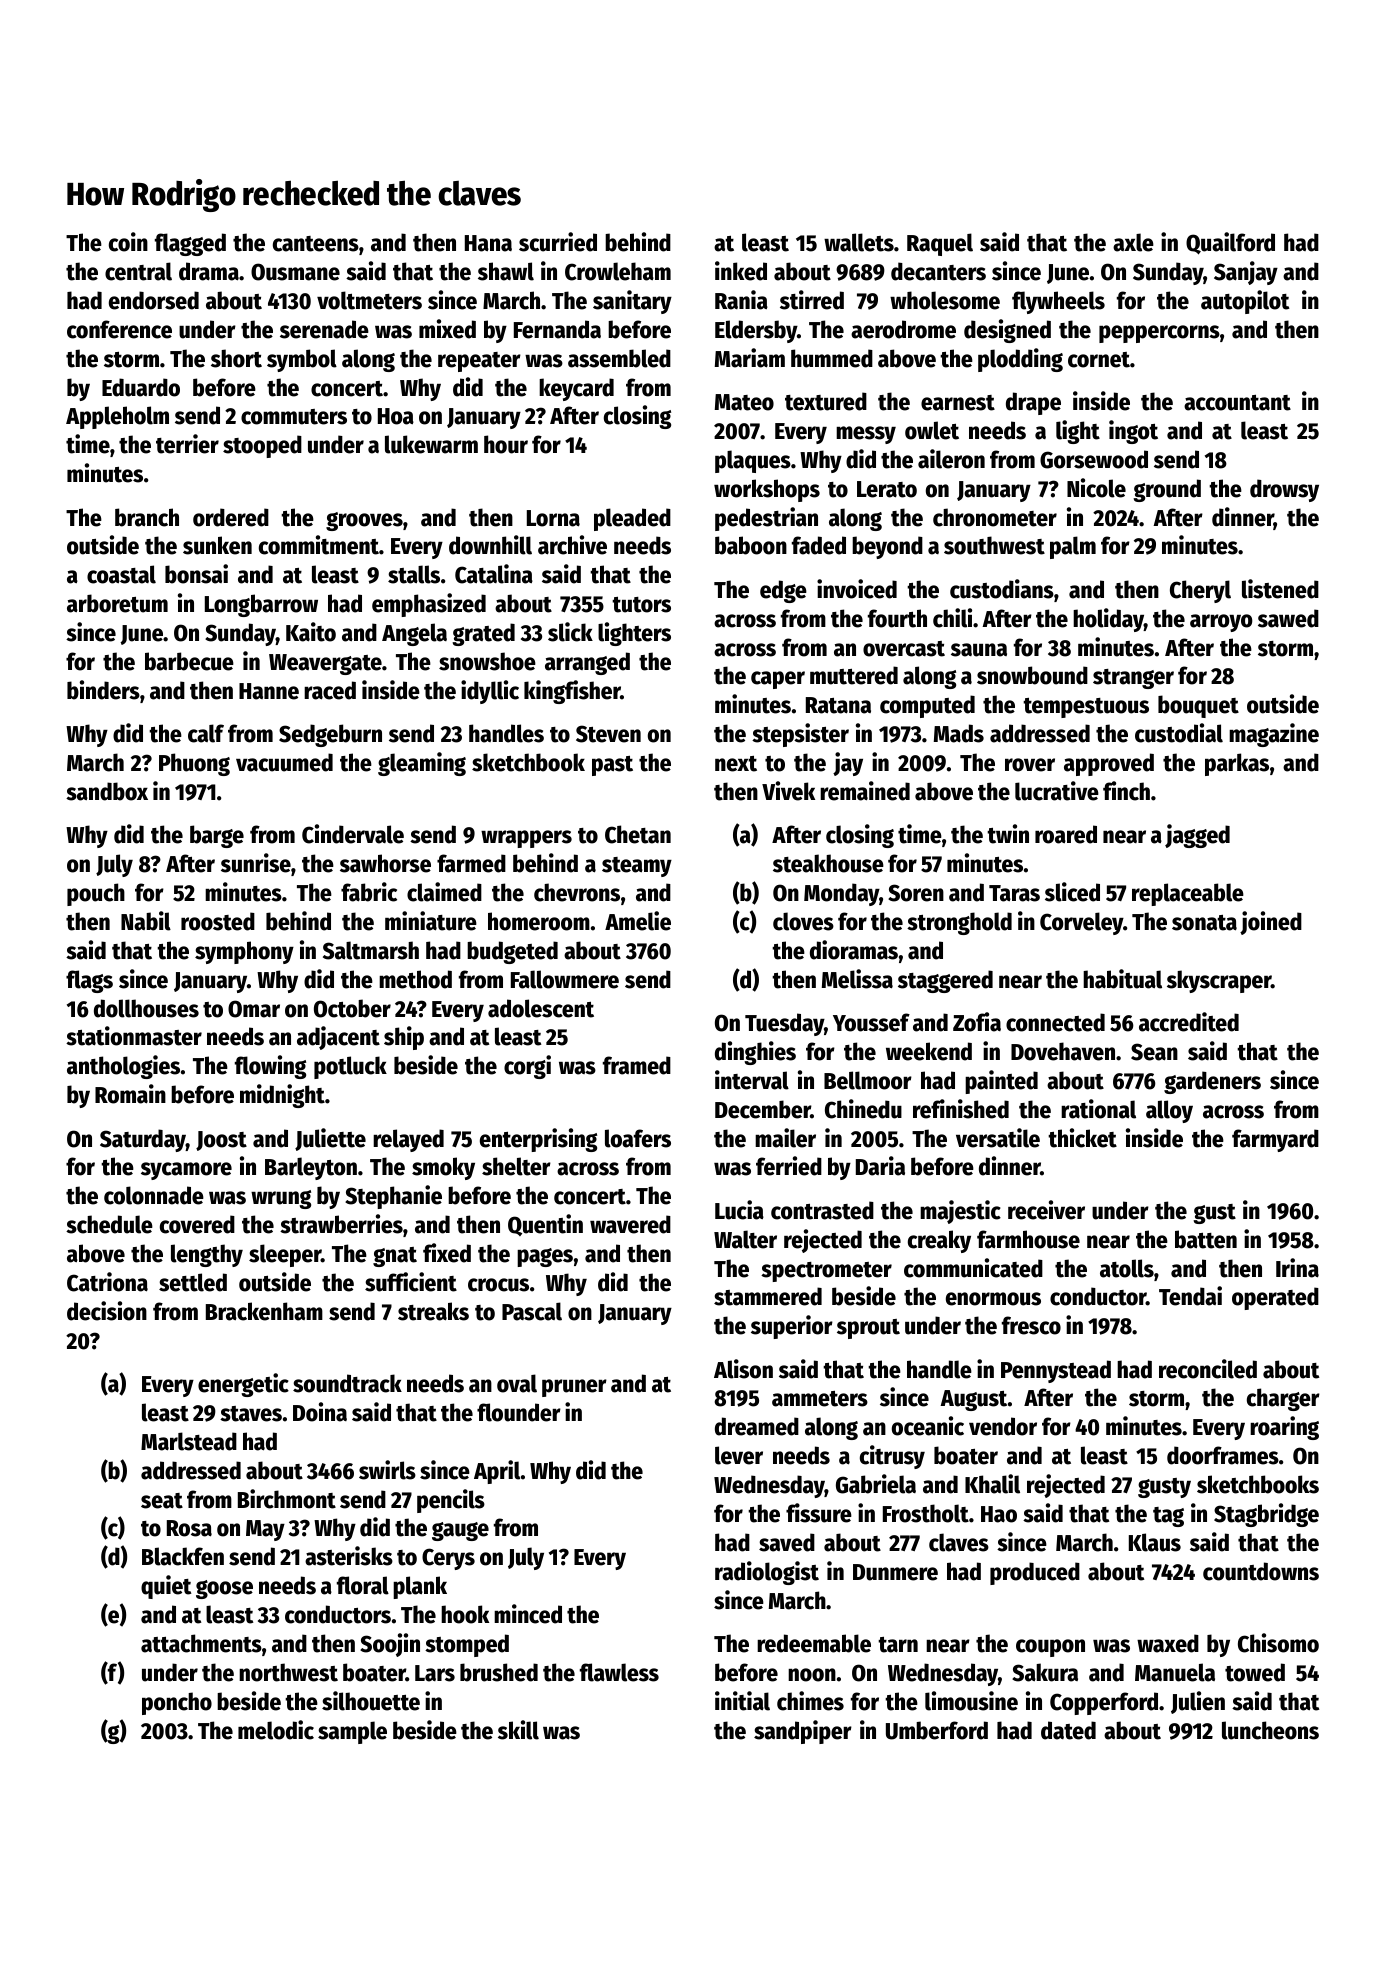 Image resolution: width=1386 pixels, height=1969 pixels. Describe the element at coordinates (994, 545) in the screenshot. I see `southwest` at that location.
